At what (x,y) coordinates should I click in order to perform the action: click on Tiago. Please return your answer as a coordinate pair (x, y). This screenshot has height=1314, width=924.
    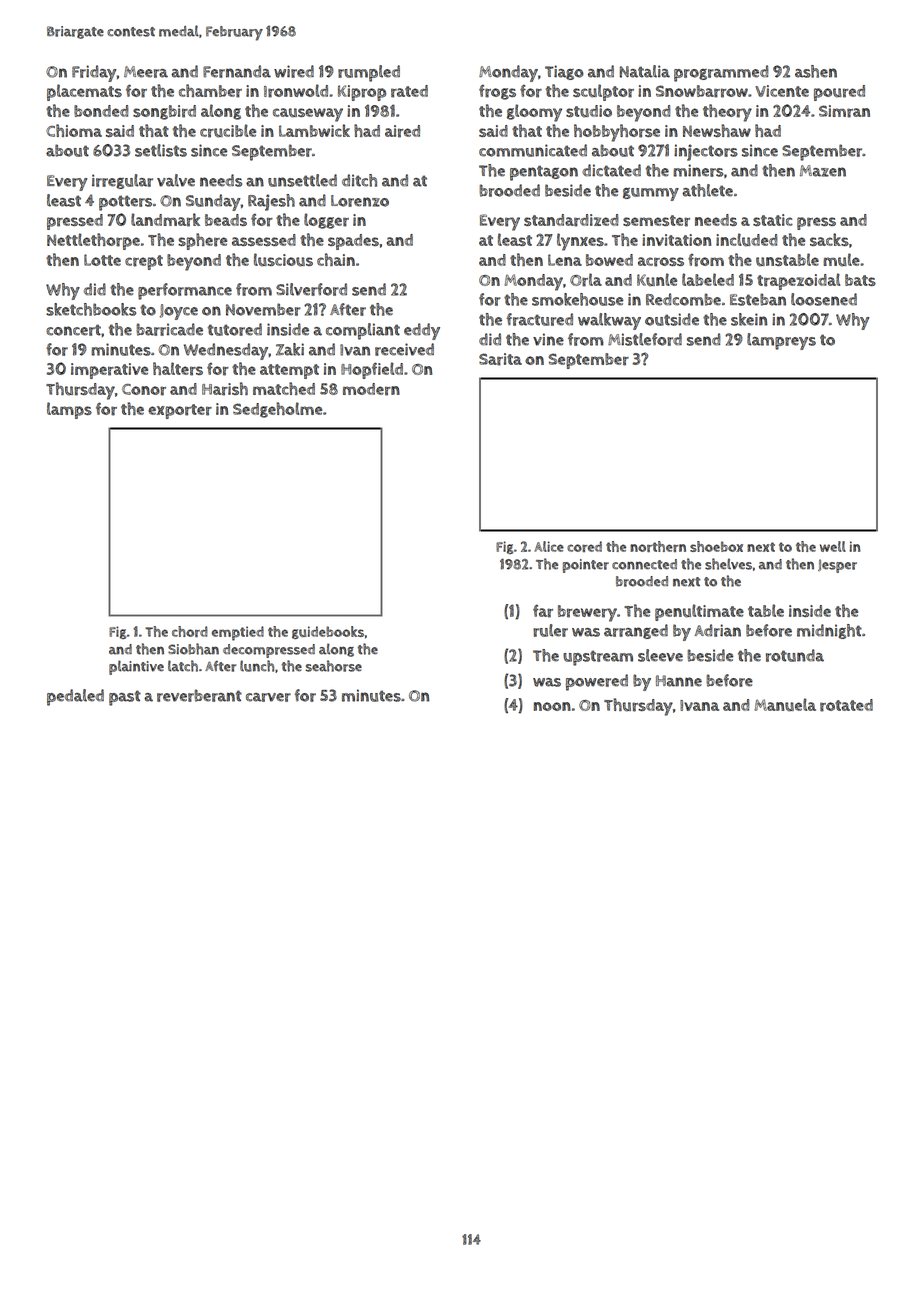
    Looking at the image, I should click on (564, 72).
